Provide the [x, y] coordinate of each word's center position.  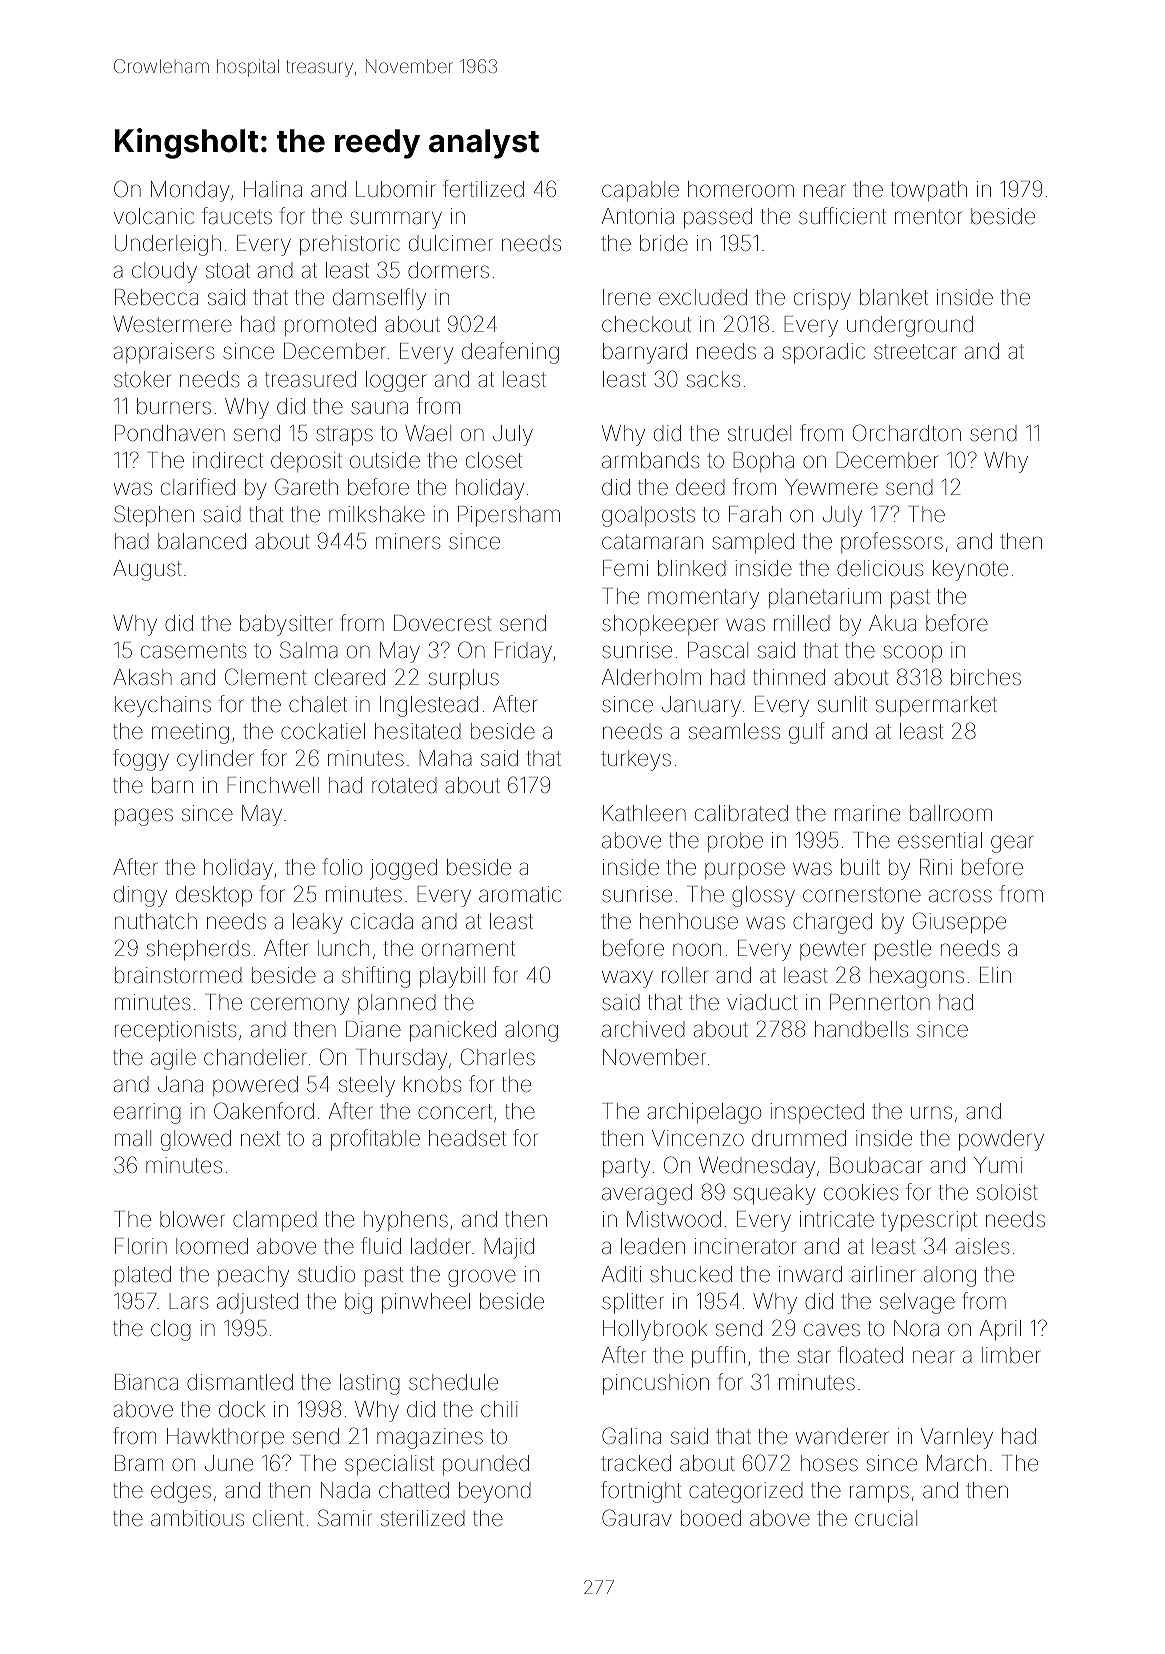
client [278, 1518]
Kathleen [644, 813]
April [1000, 1330]
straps [344, 436]
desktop [214, 896]
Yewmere [831, 487]
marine [867, 813]
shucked [691, 1274]
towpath [929, 191]
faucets [237, 216]
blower [192, 1219]
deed [700, 487]
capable [640, 191]
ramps [879, 1494]
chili [499, 1409]
